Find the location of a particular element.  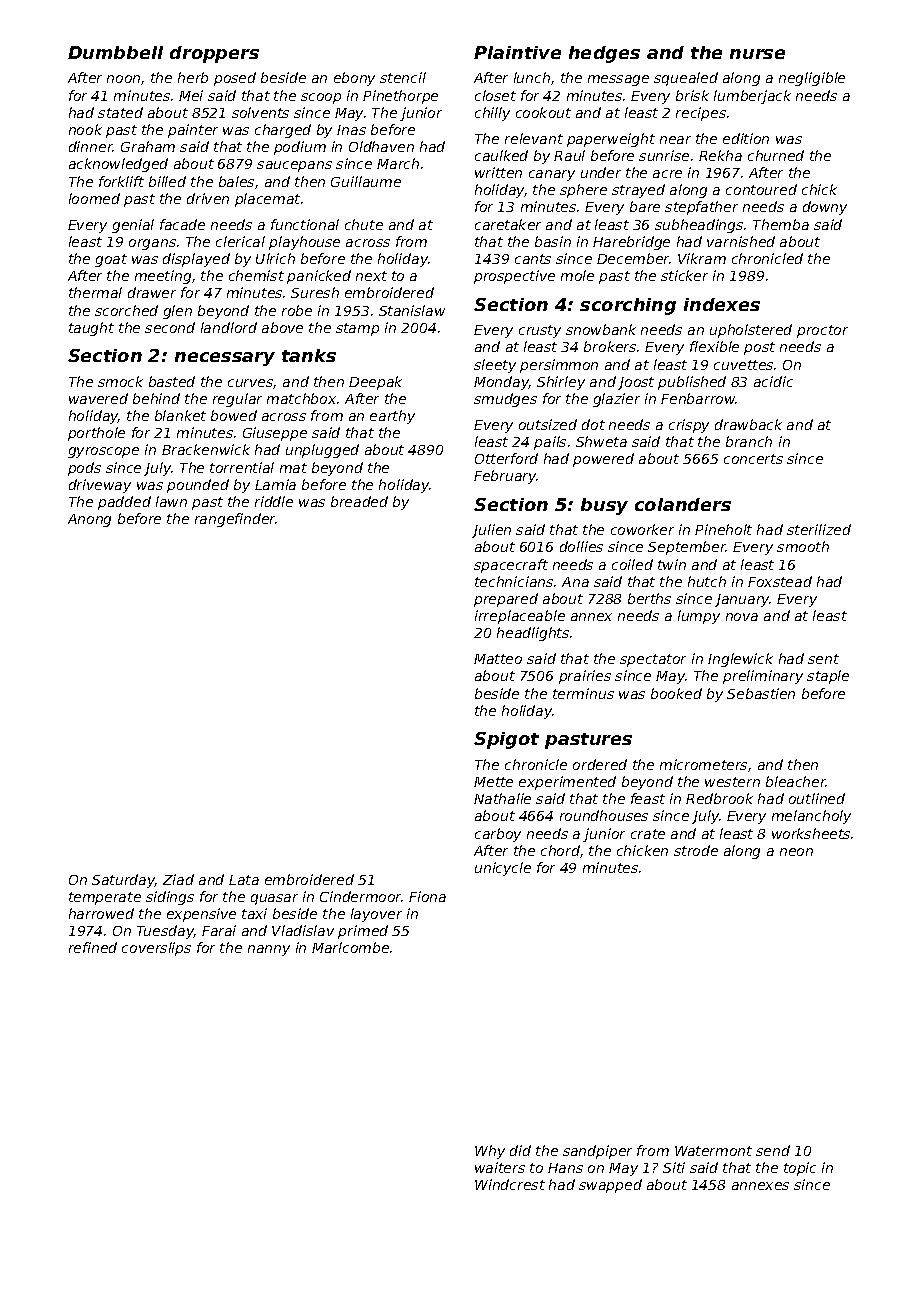

scorched is located at coordinates (126, 310).
